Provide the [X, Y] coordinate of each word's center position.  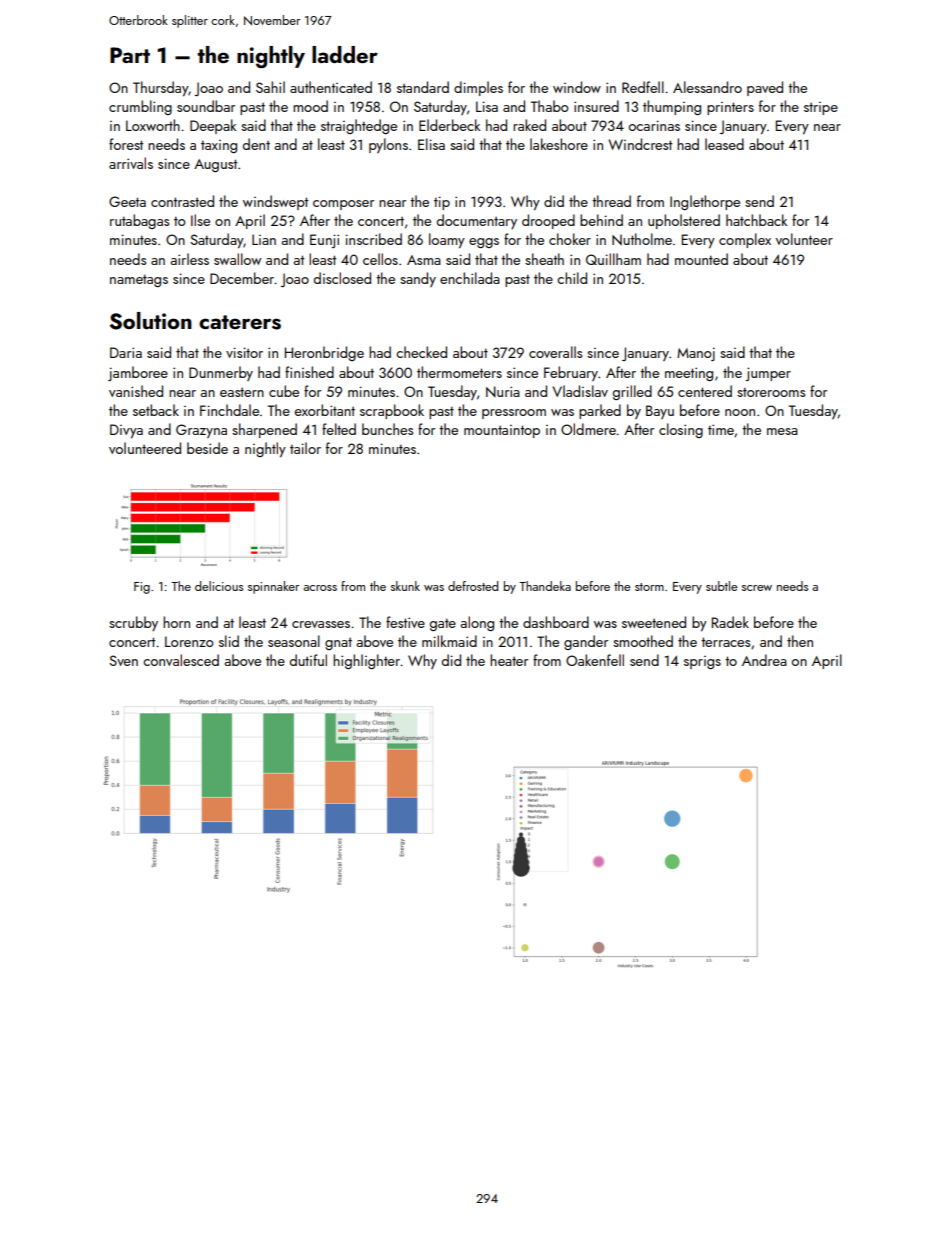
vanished [136, 391]
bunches [387, 429]
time [721, 429]
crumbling [140, 107]
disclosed [342, 278]
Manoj [696, 354]
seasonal [294, 641]
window [577, 87]
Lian [264, 239]
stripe [821, 108]
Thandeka [545, 586]
